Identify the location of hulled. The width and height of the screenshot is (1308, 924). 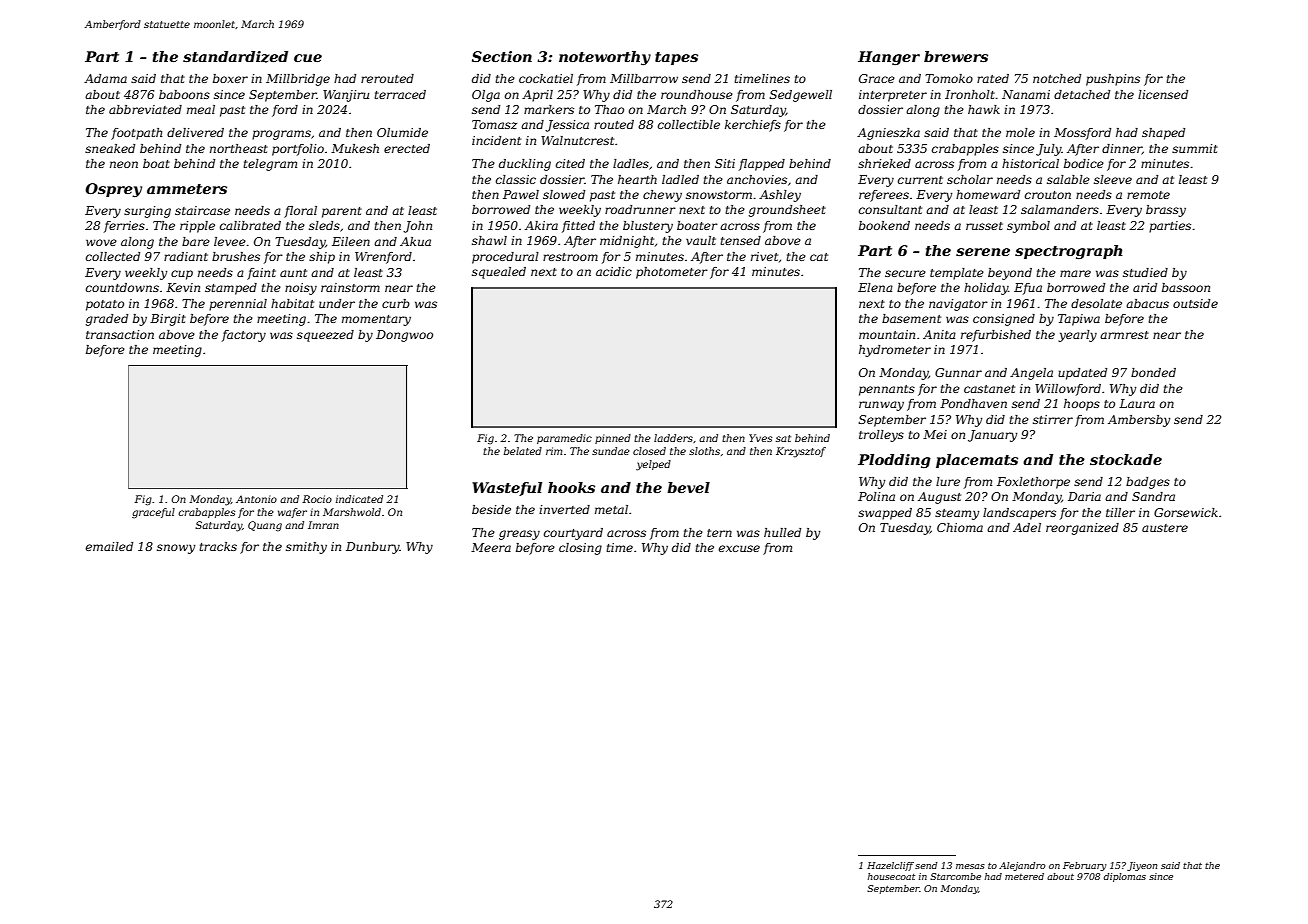
(782, 532).
